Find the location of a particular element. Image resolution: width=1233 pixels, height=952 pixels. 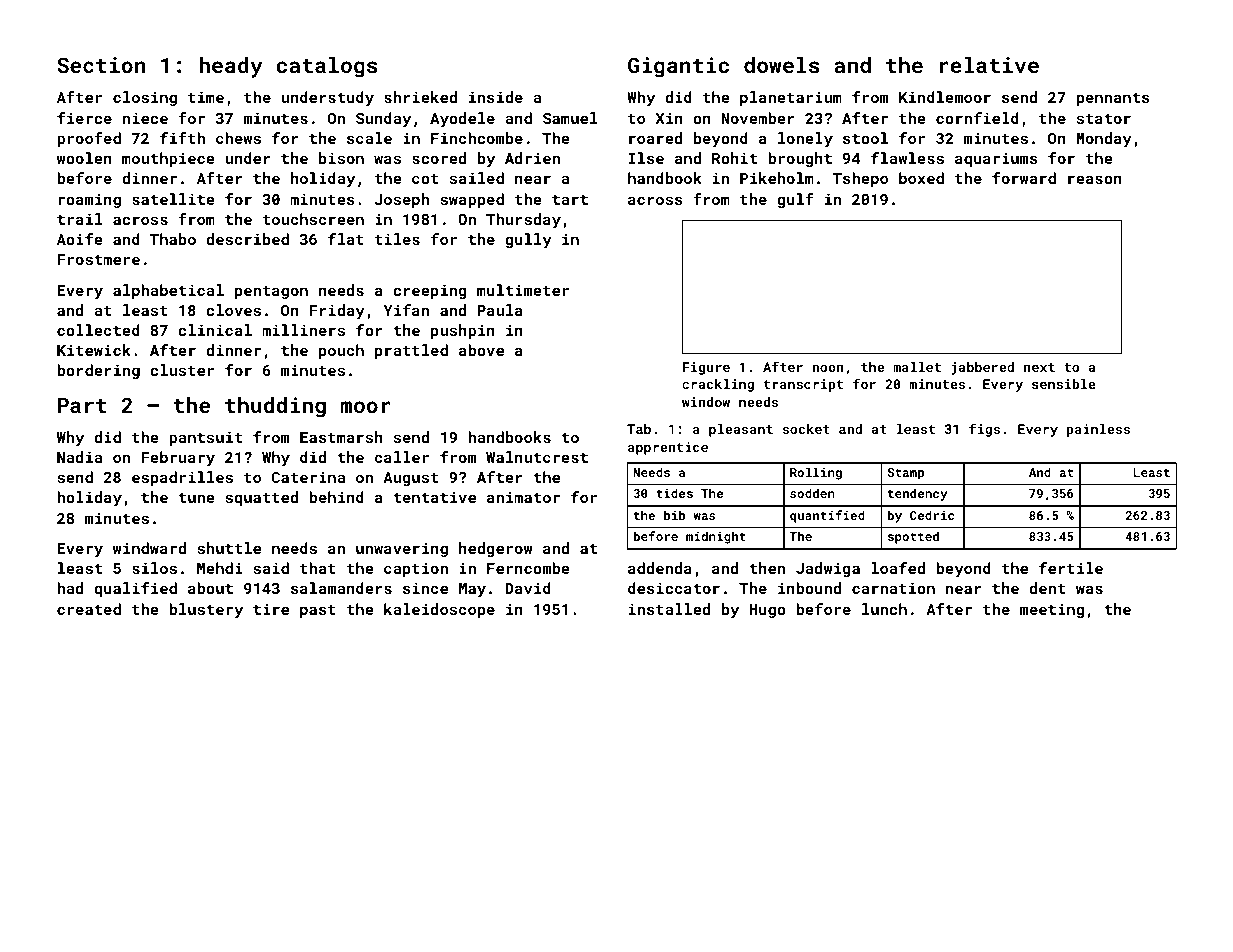

reason is located at coordinates (1095, 179).
